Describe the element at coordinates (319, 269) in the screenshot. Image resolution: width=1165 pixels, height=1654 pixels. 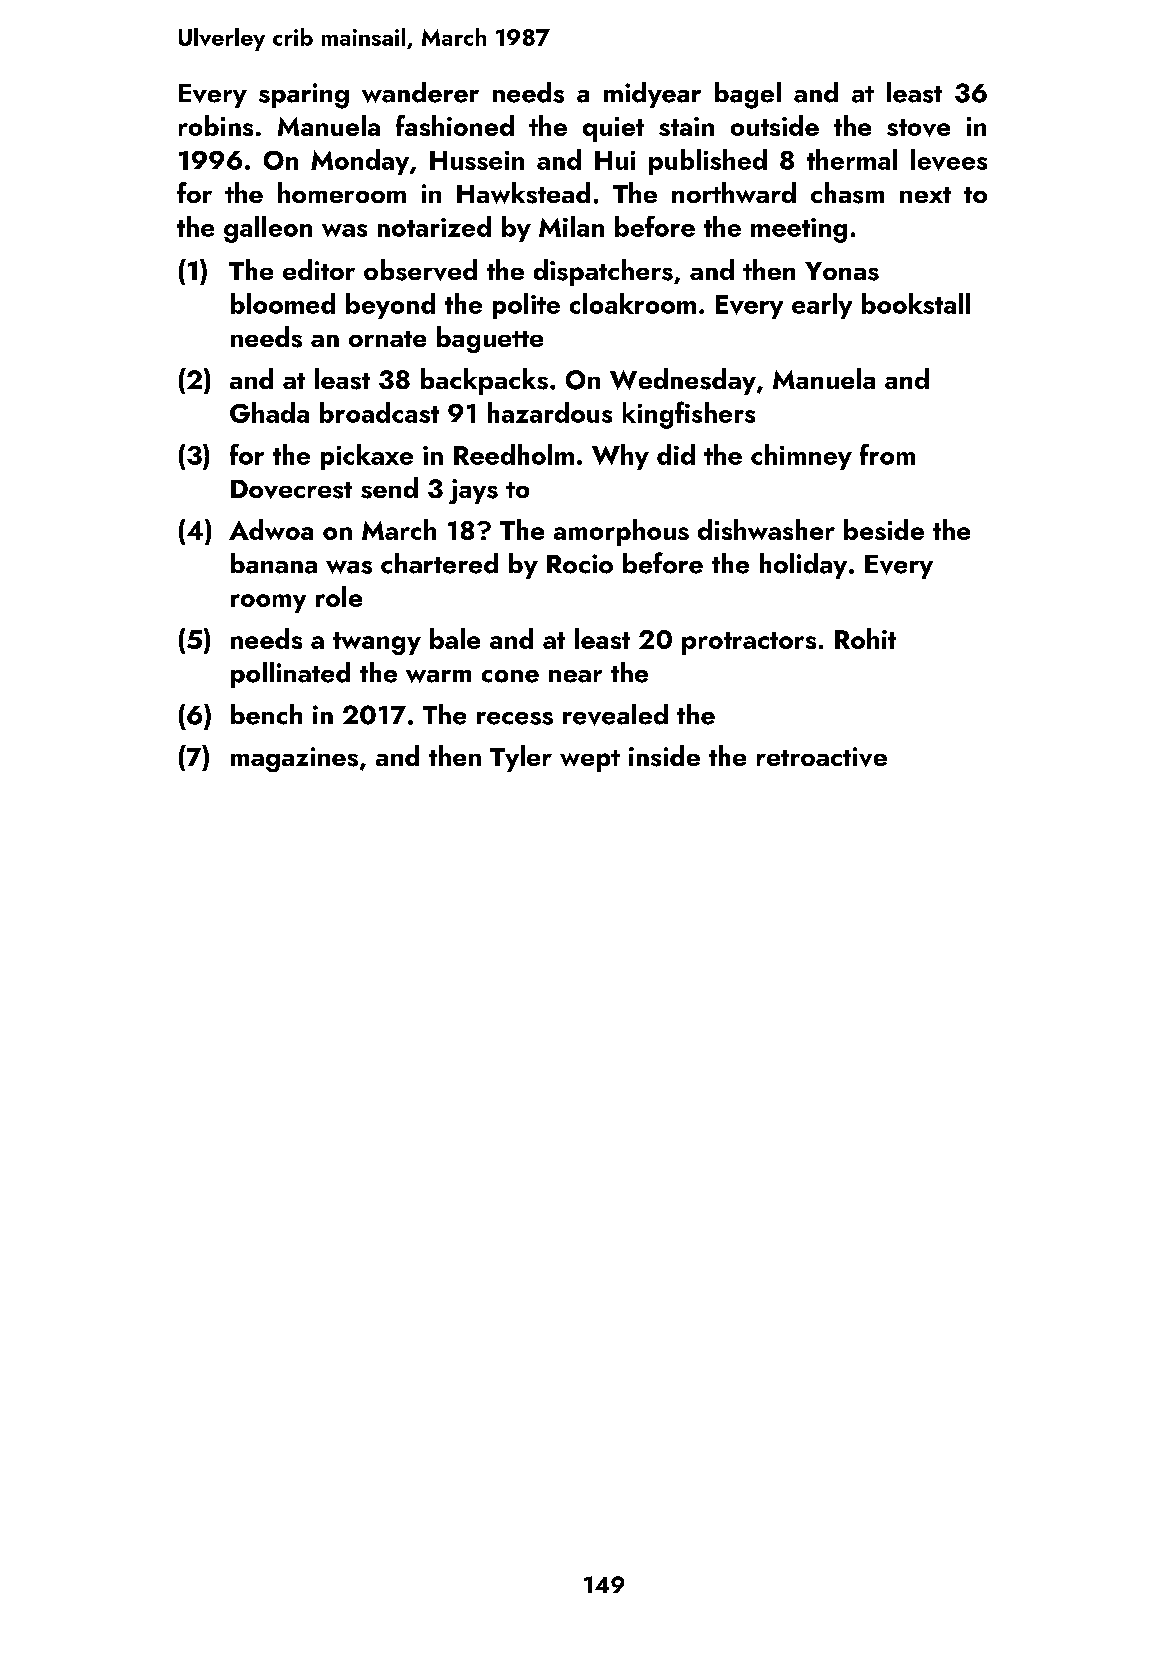
I see `editor` at that location.
